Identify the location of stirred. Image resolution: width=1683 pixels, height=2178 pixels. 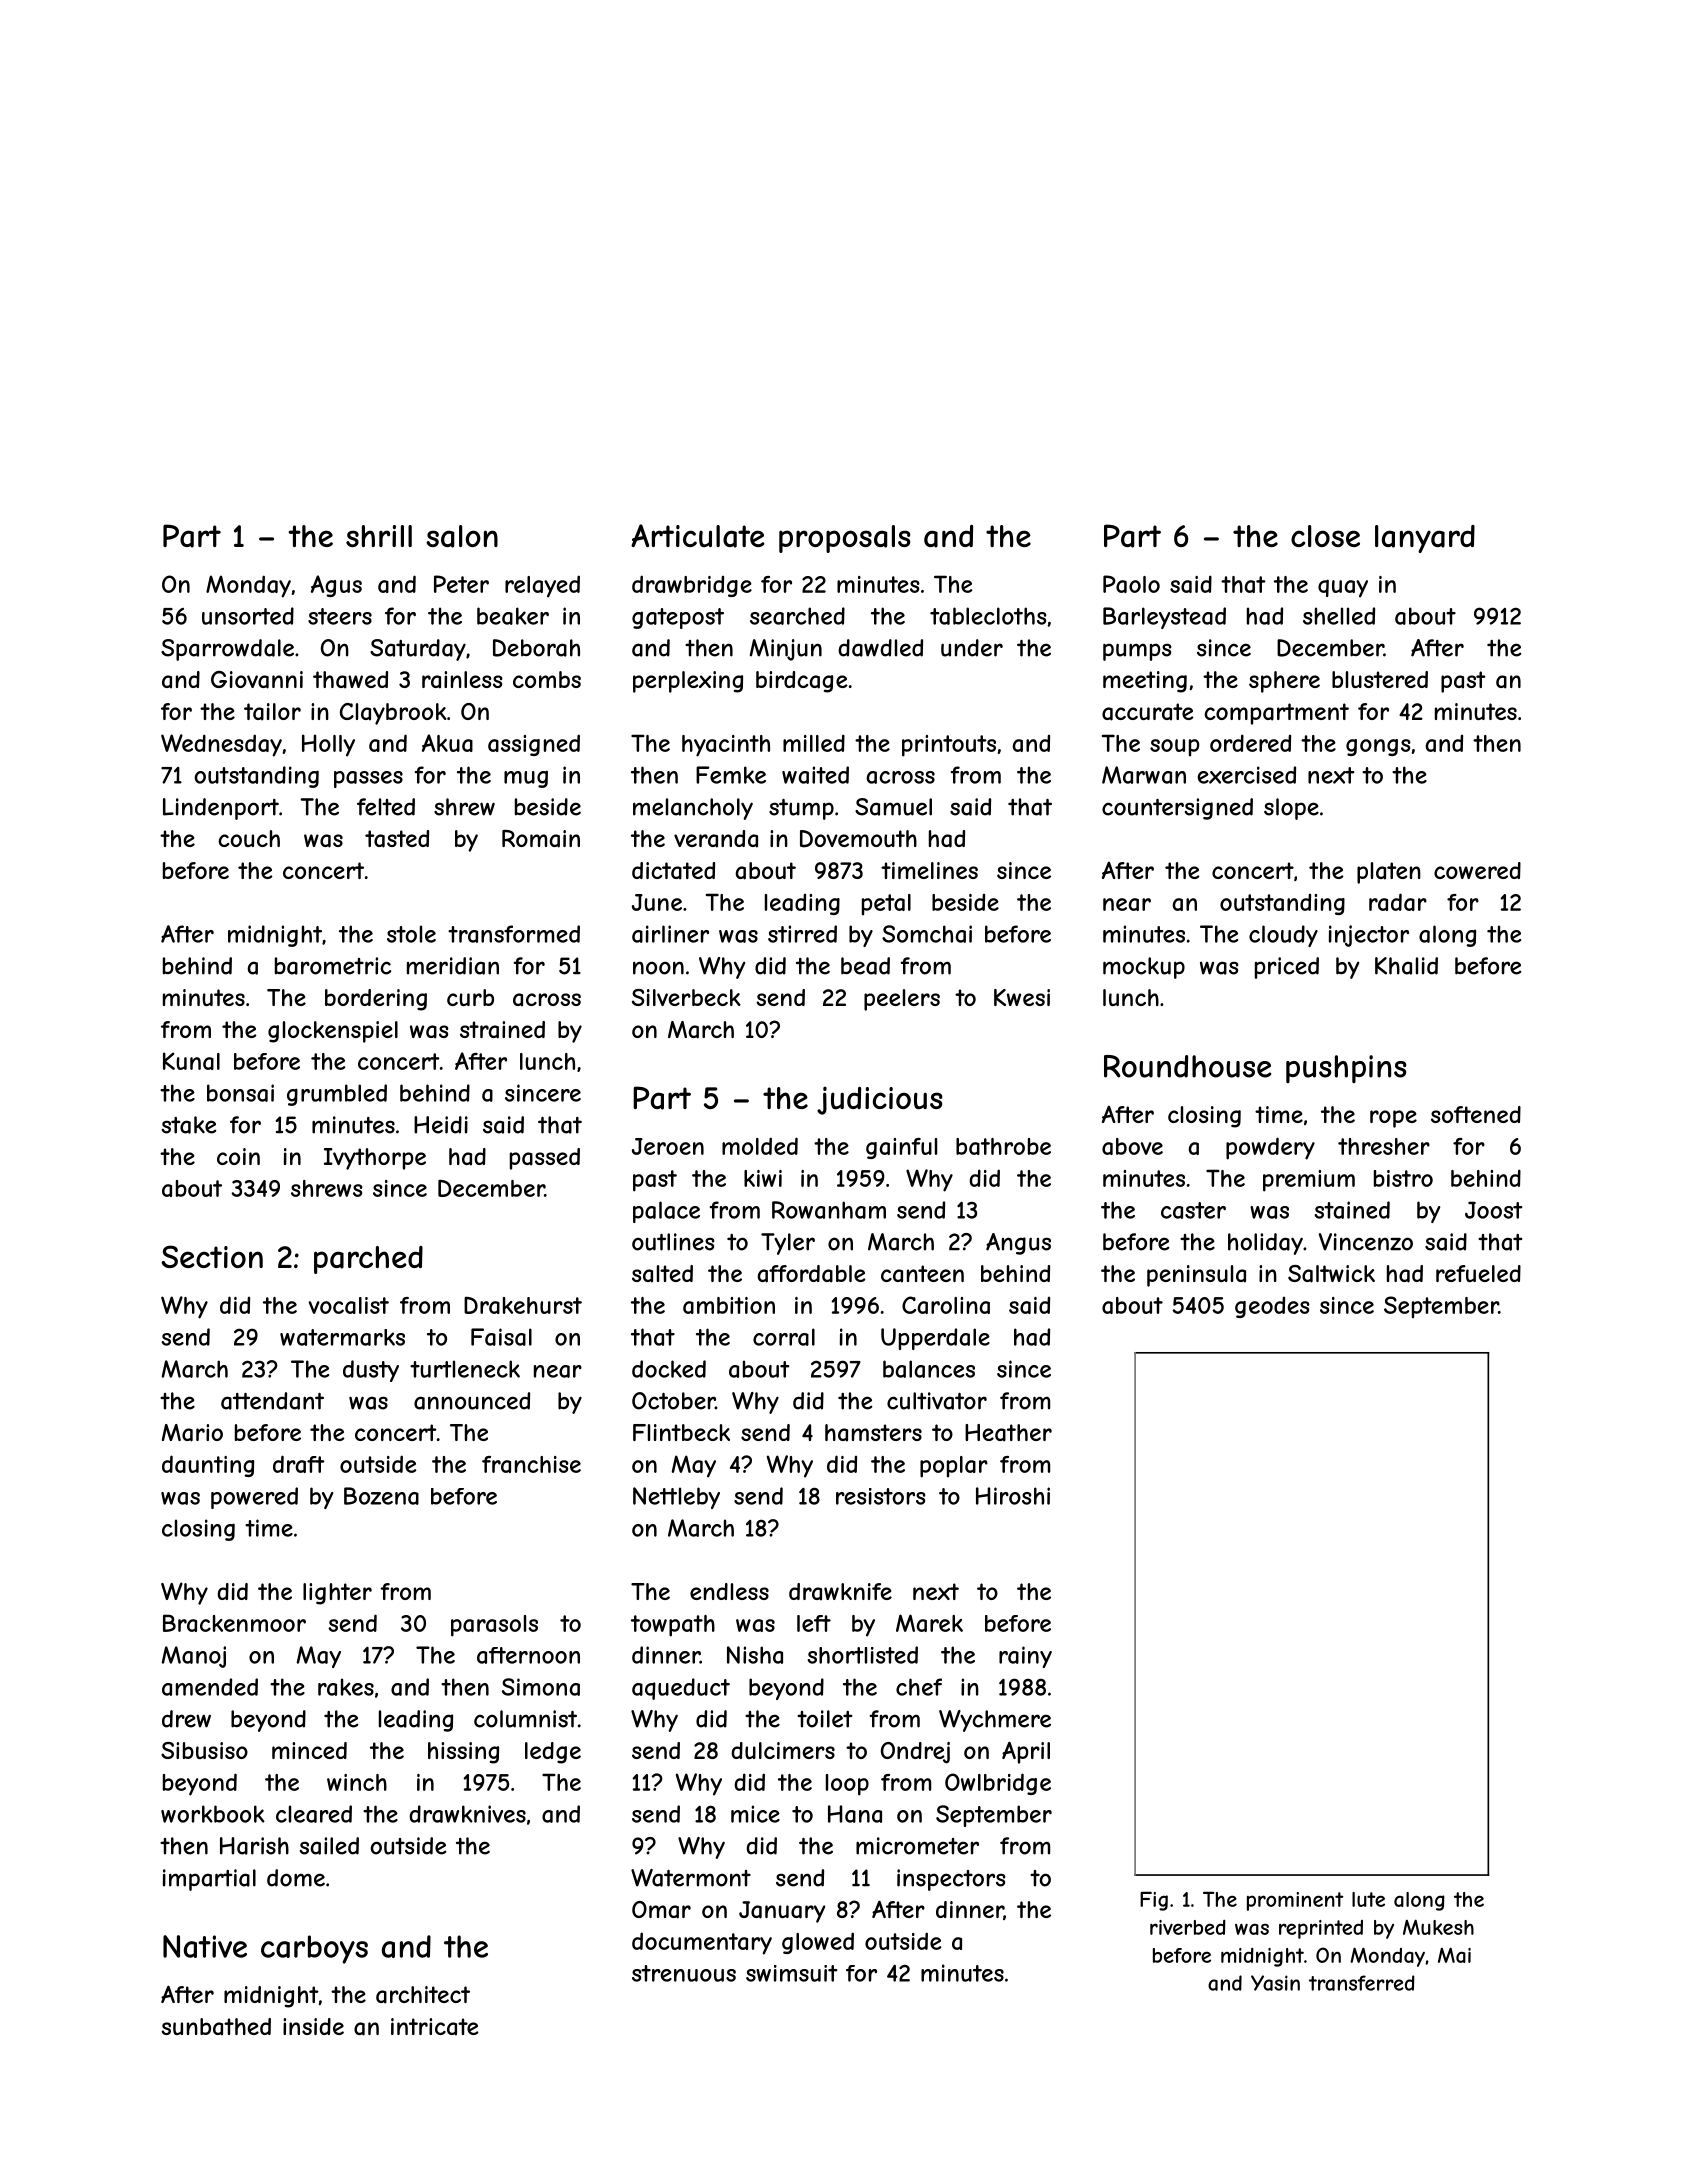
(802, 934).
